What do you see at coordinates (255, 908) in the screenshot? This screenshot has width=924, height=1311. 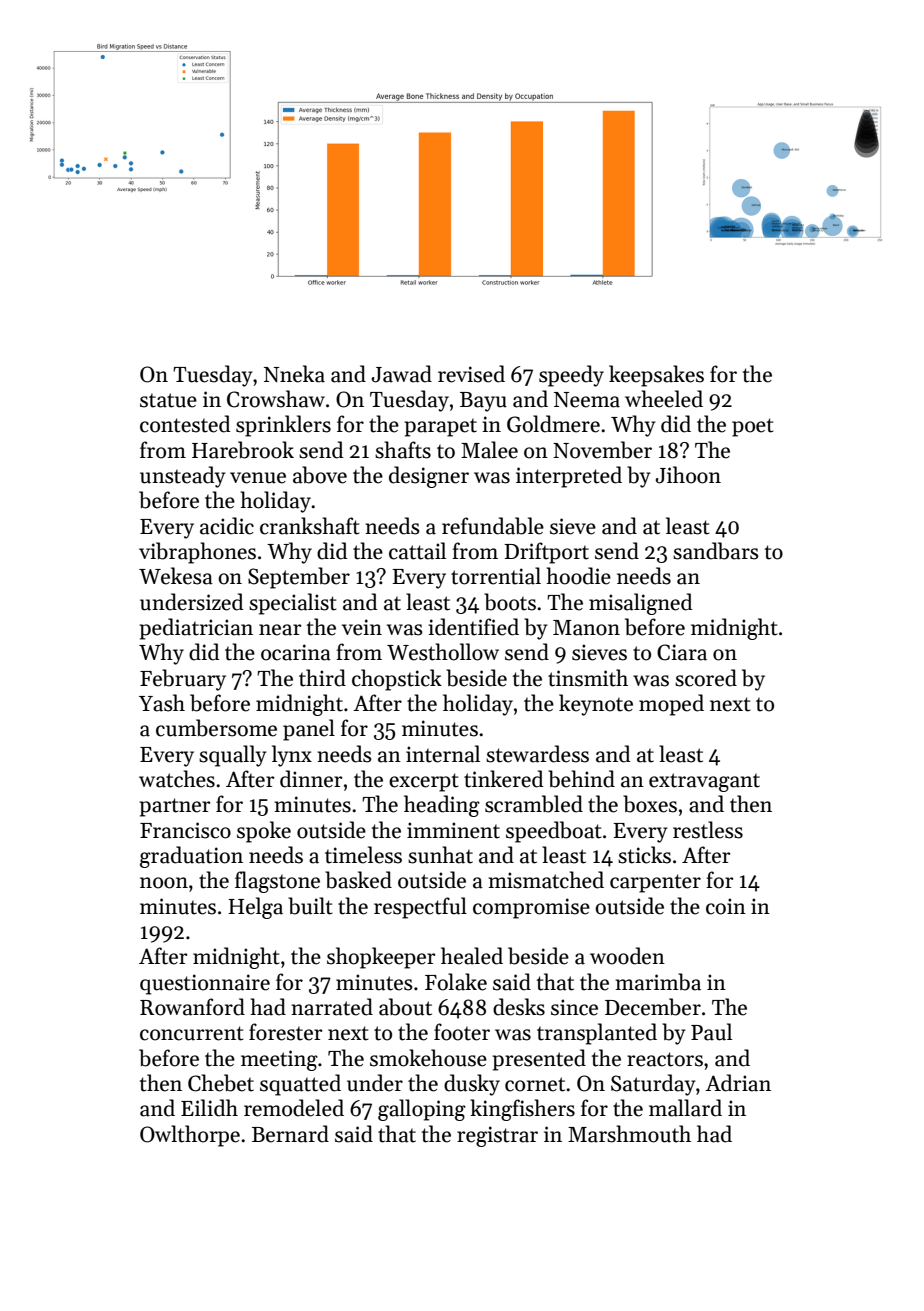 I see `Helga` at bounding box center [255, 908].
